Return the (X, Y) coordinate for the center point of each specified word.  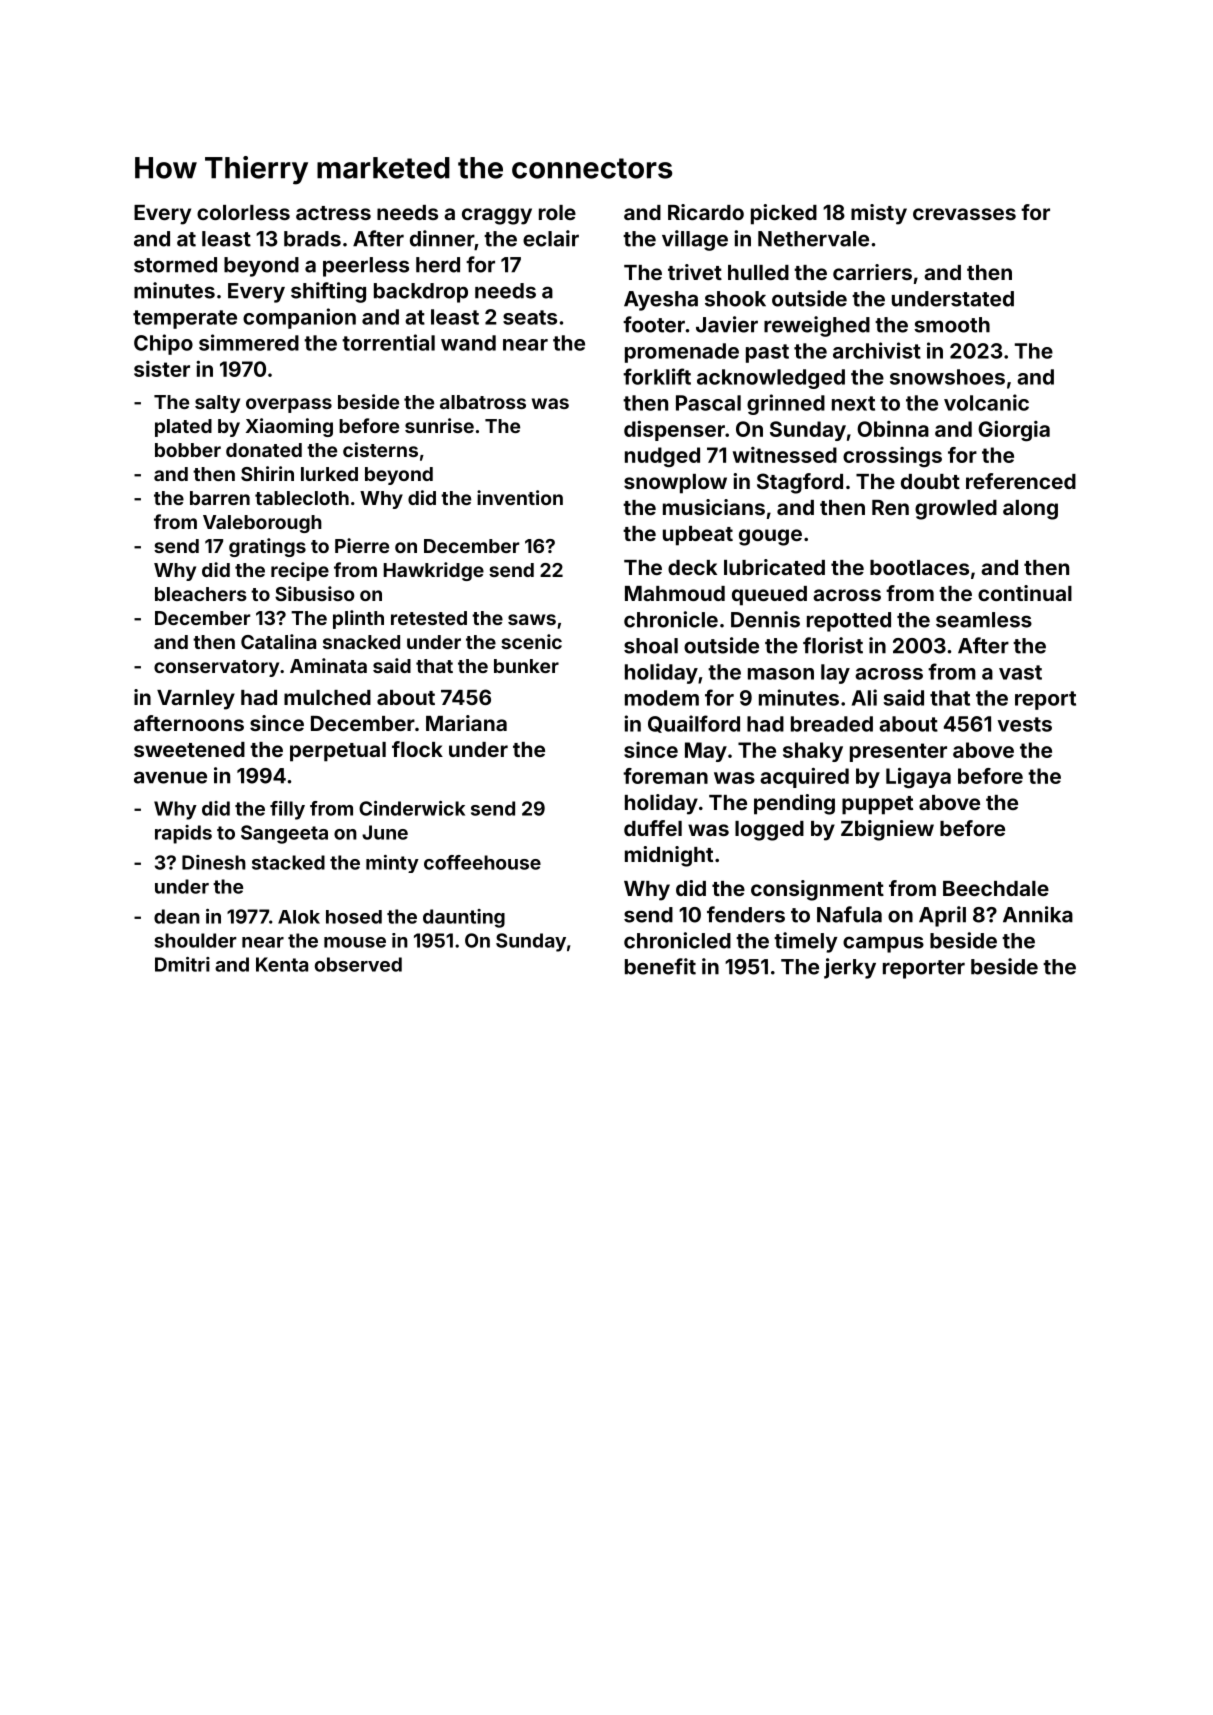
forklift (657, 376)
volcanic (986, 402)
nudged (662, 457)
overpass (289, 405)
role (557, 212)
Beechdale (996, 888)
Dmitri (182, 964)
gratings (267, 547)
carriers (872, 272)
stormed (175, 265)
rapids (183, 834)
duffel (653, 828)
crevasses (964, 214)
